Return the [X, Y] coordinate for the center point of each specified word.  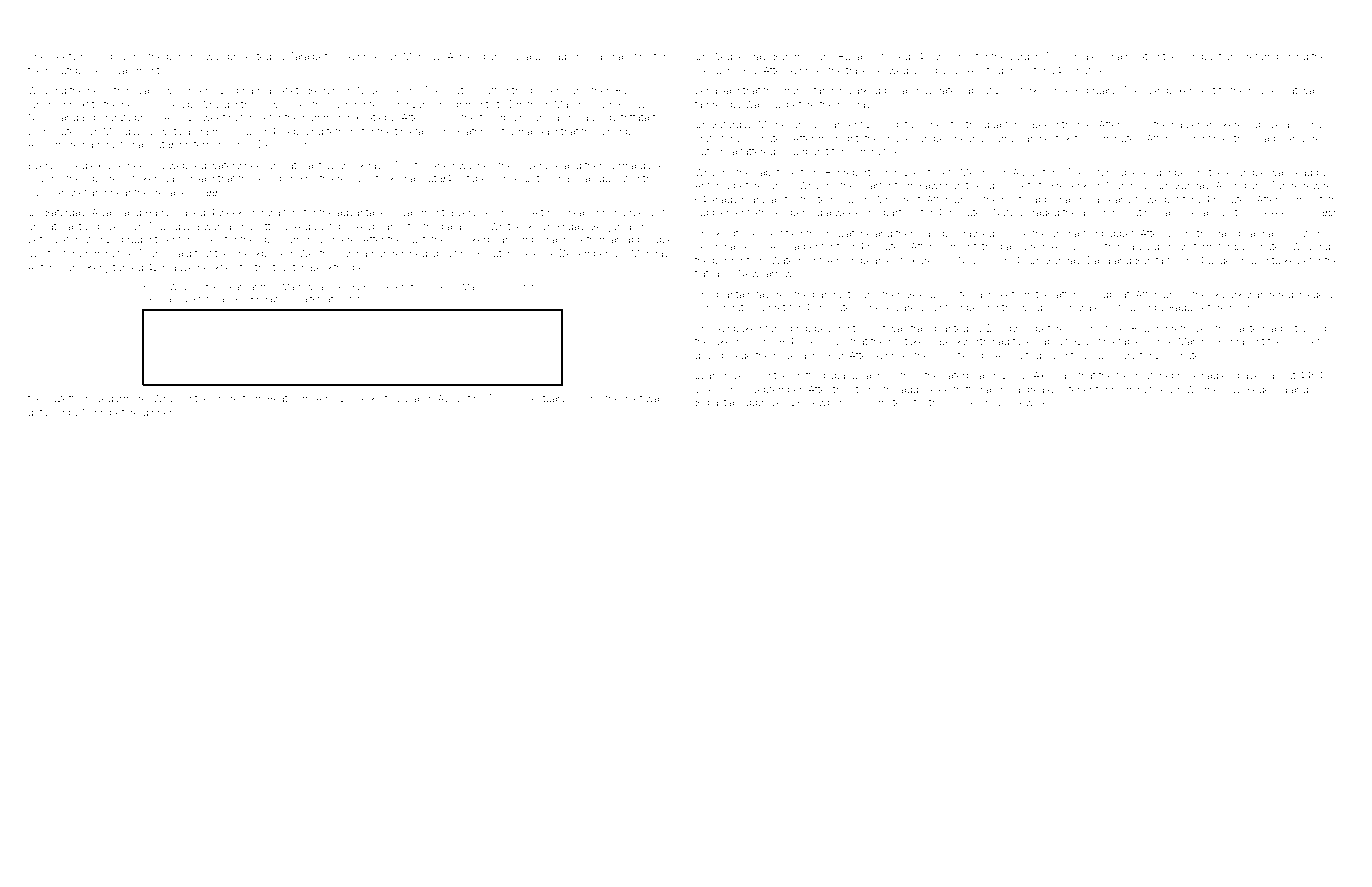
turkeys [1289, 261]
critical [1074, 355]
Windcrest [897, 199]
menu [708, 71]
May [470, 287]
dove [706, 355]
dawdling [281, 299]
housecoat [1273, 90]
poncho [184, 57]
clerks [367, 398]
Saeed [178, 178]
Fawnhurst [944, 185]
